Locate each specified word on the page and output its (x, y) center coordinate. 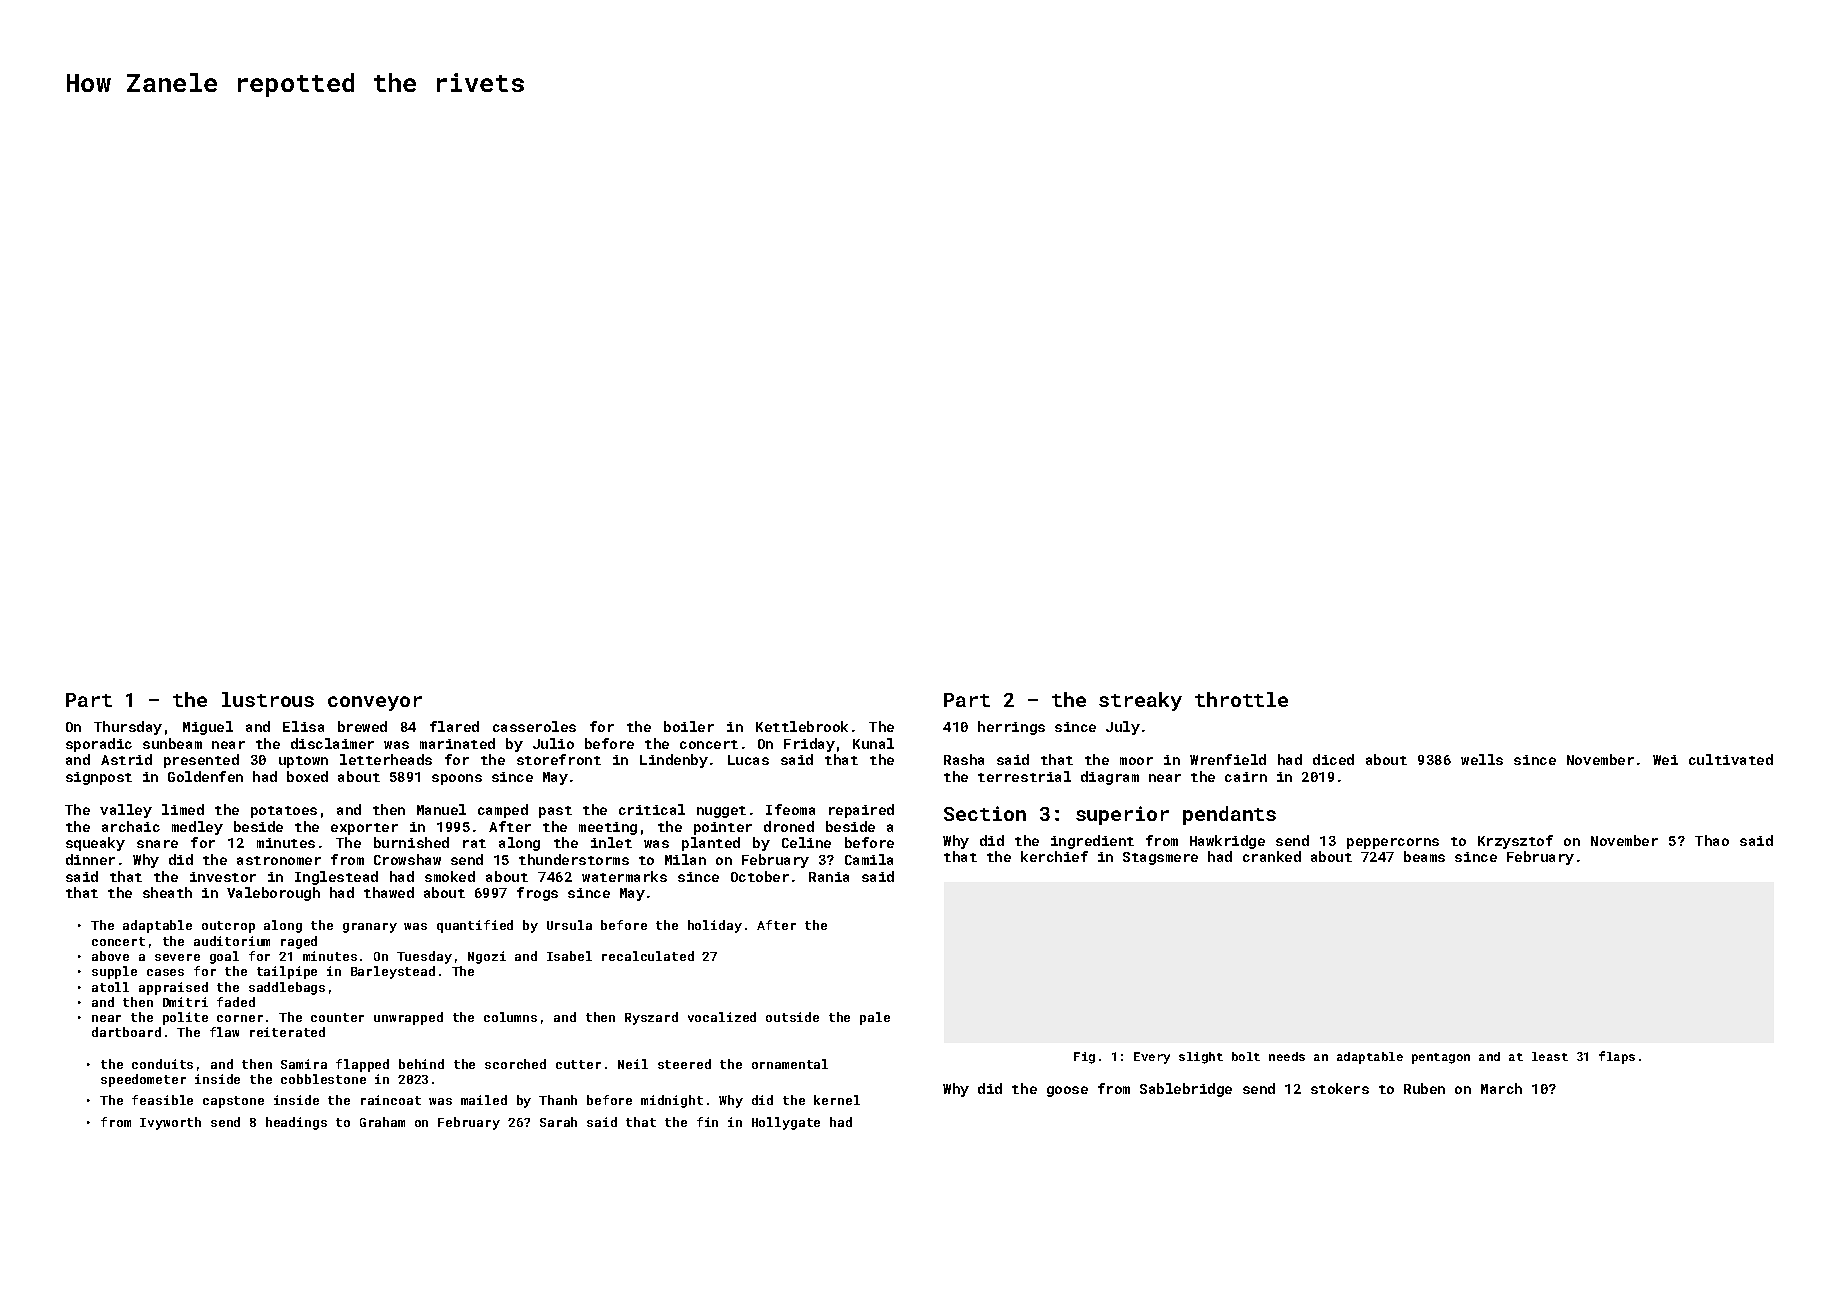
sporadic (99, 745)
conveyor (375, 703)
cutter (578, 1064)
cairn (1246, 777)
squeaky (95, 844)
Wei (1665, 760)
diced (1333, 759)
